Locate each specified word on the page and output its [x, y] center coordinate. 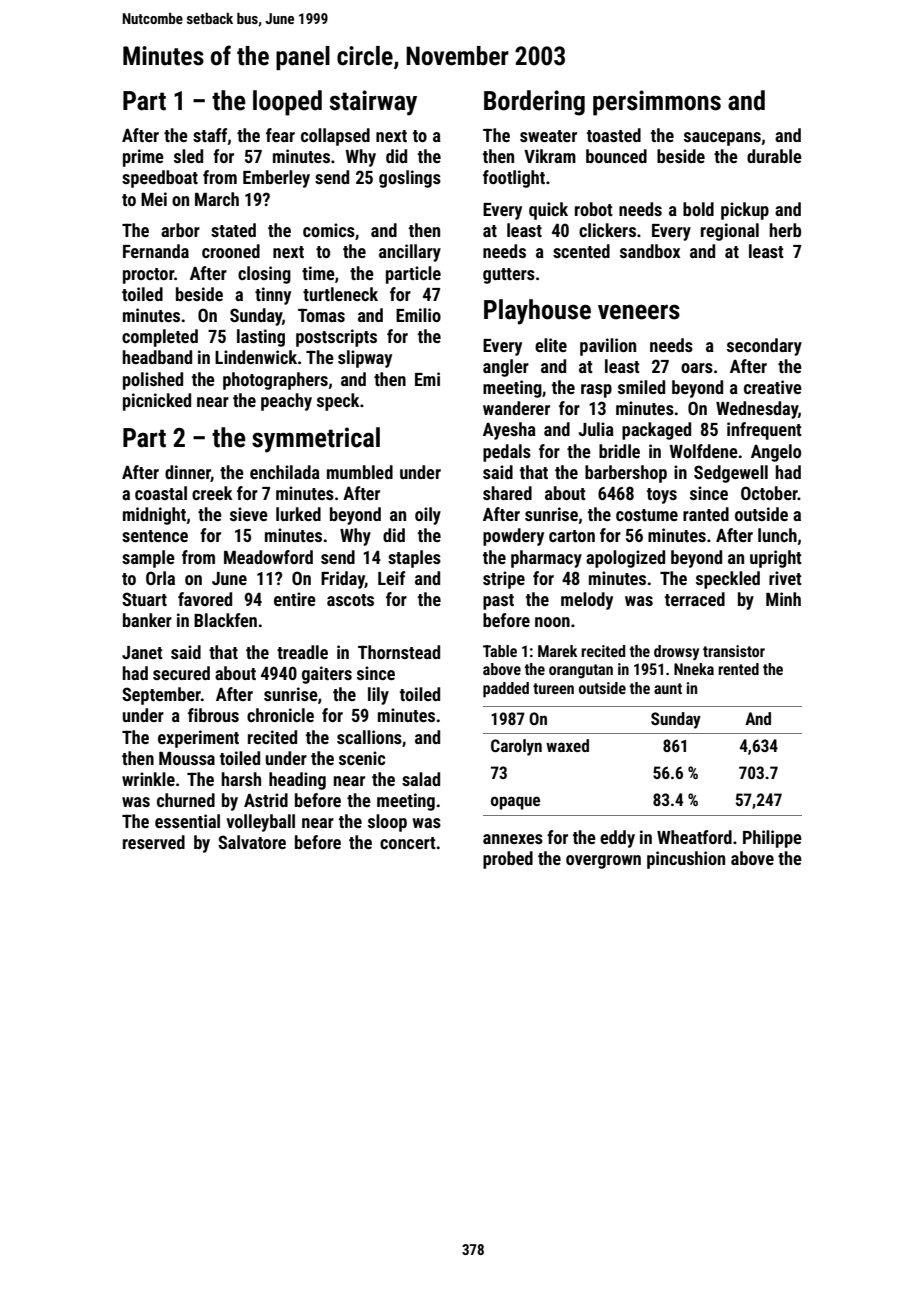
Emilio [418, 315]
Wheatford [694, 837]
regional [730, 232]
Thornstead [399, 652]
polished [153, 381]
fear [280, 135]
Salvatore [252, 842]
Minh [783, 599]
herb [785, 230]
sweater [548, 136]
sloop [387, 823]
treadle [302, 652]
